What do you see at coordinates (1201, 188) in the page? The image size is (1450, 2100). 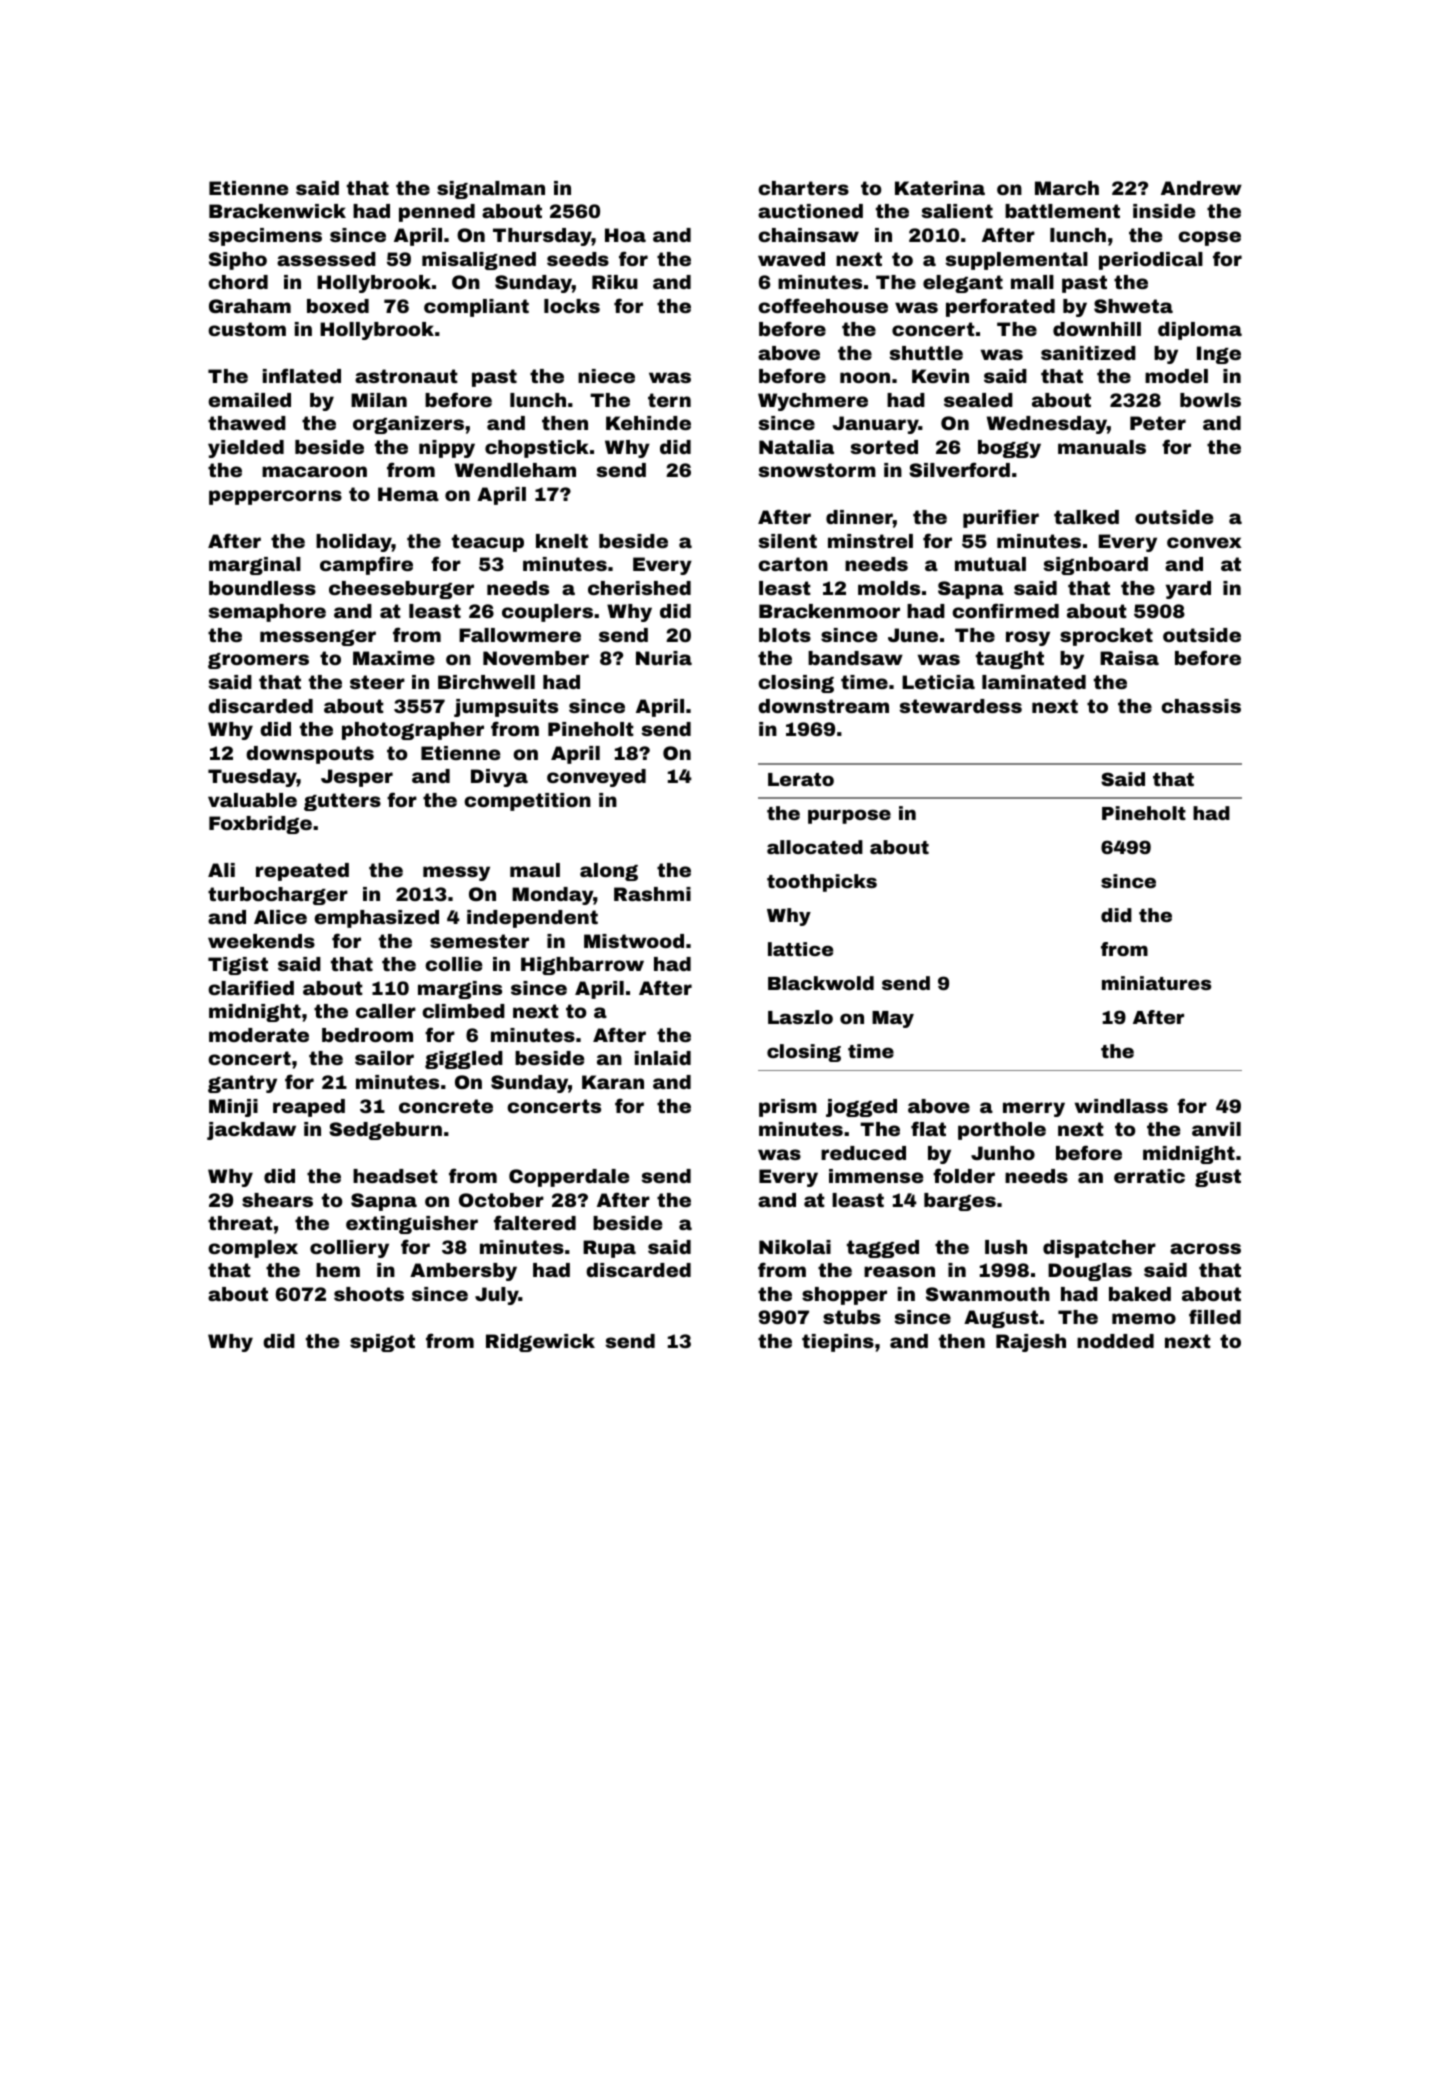 I see `Andrew` at bounding box center [1201, 188].
